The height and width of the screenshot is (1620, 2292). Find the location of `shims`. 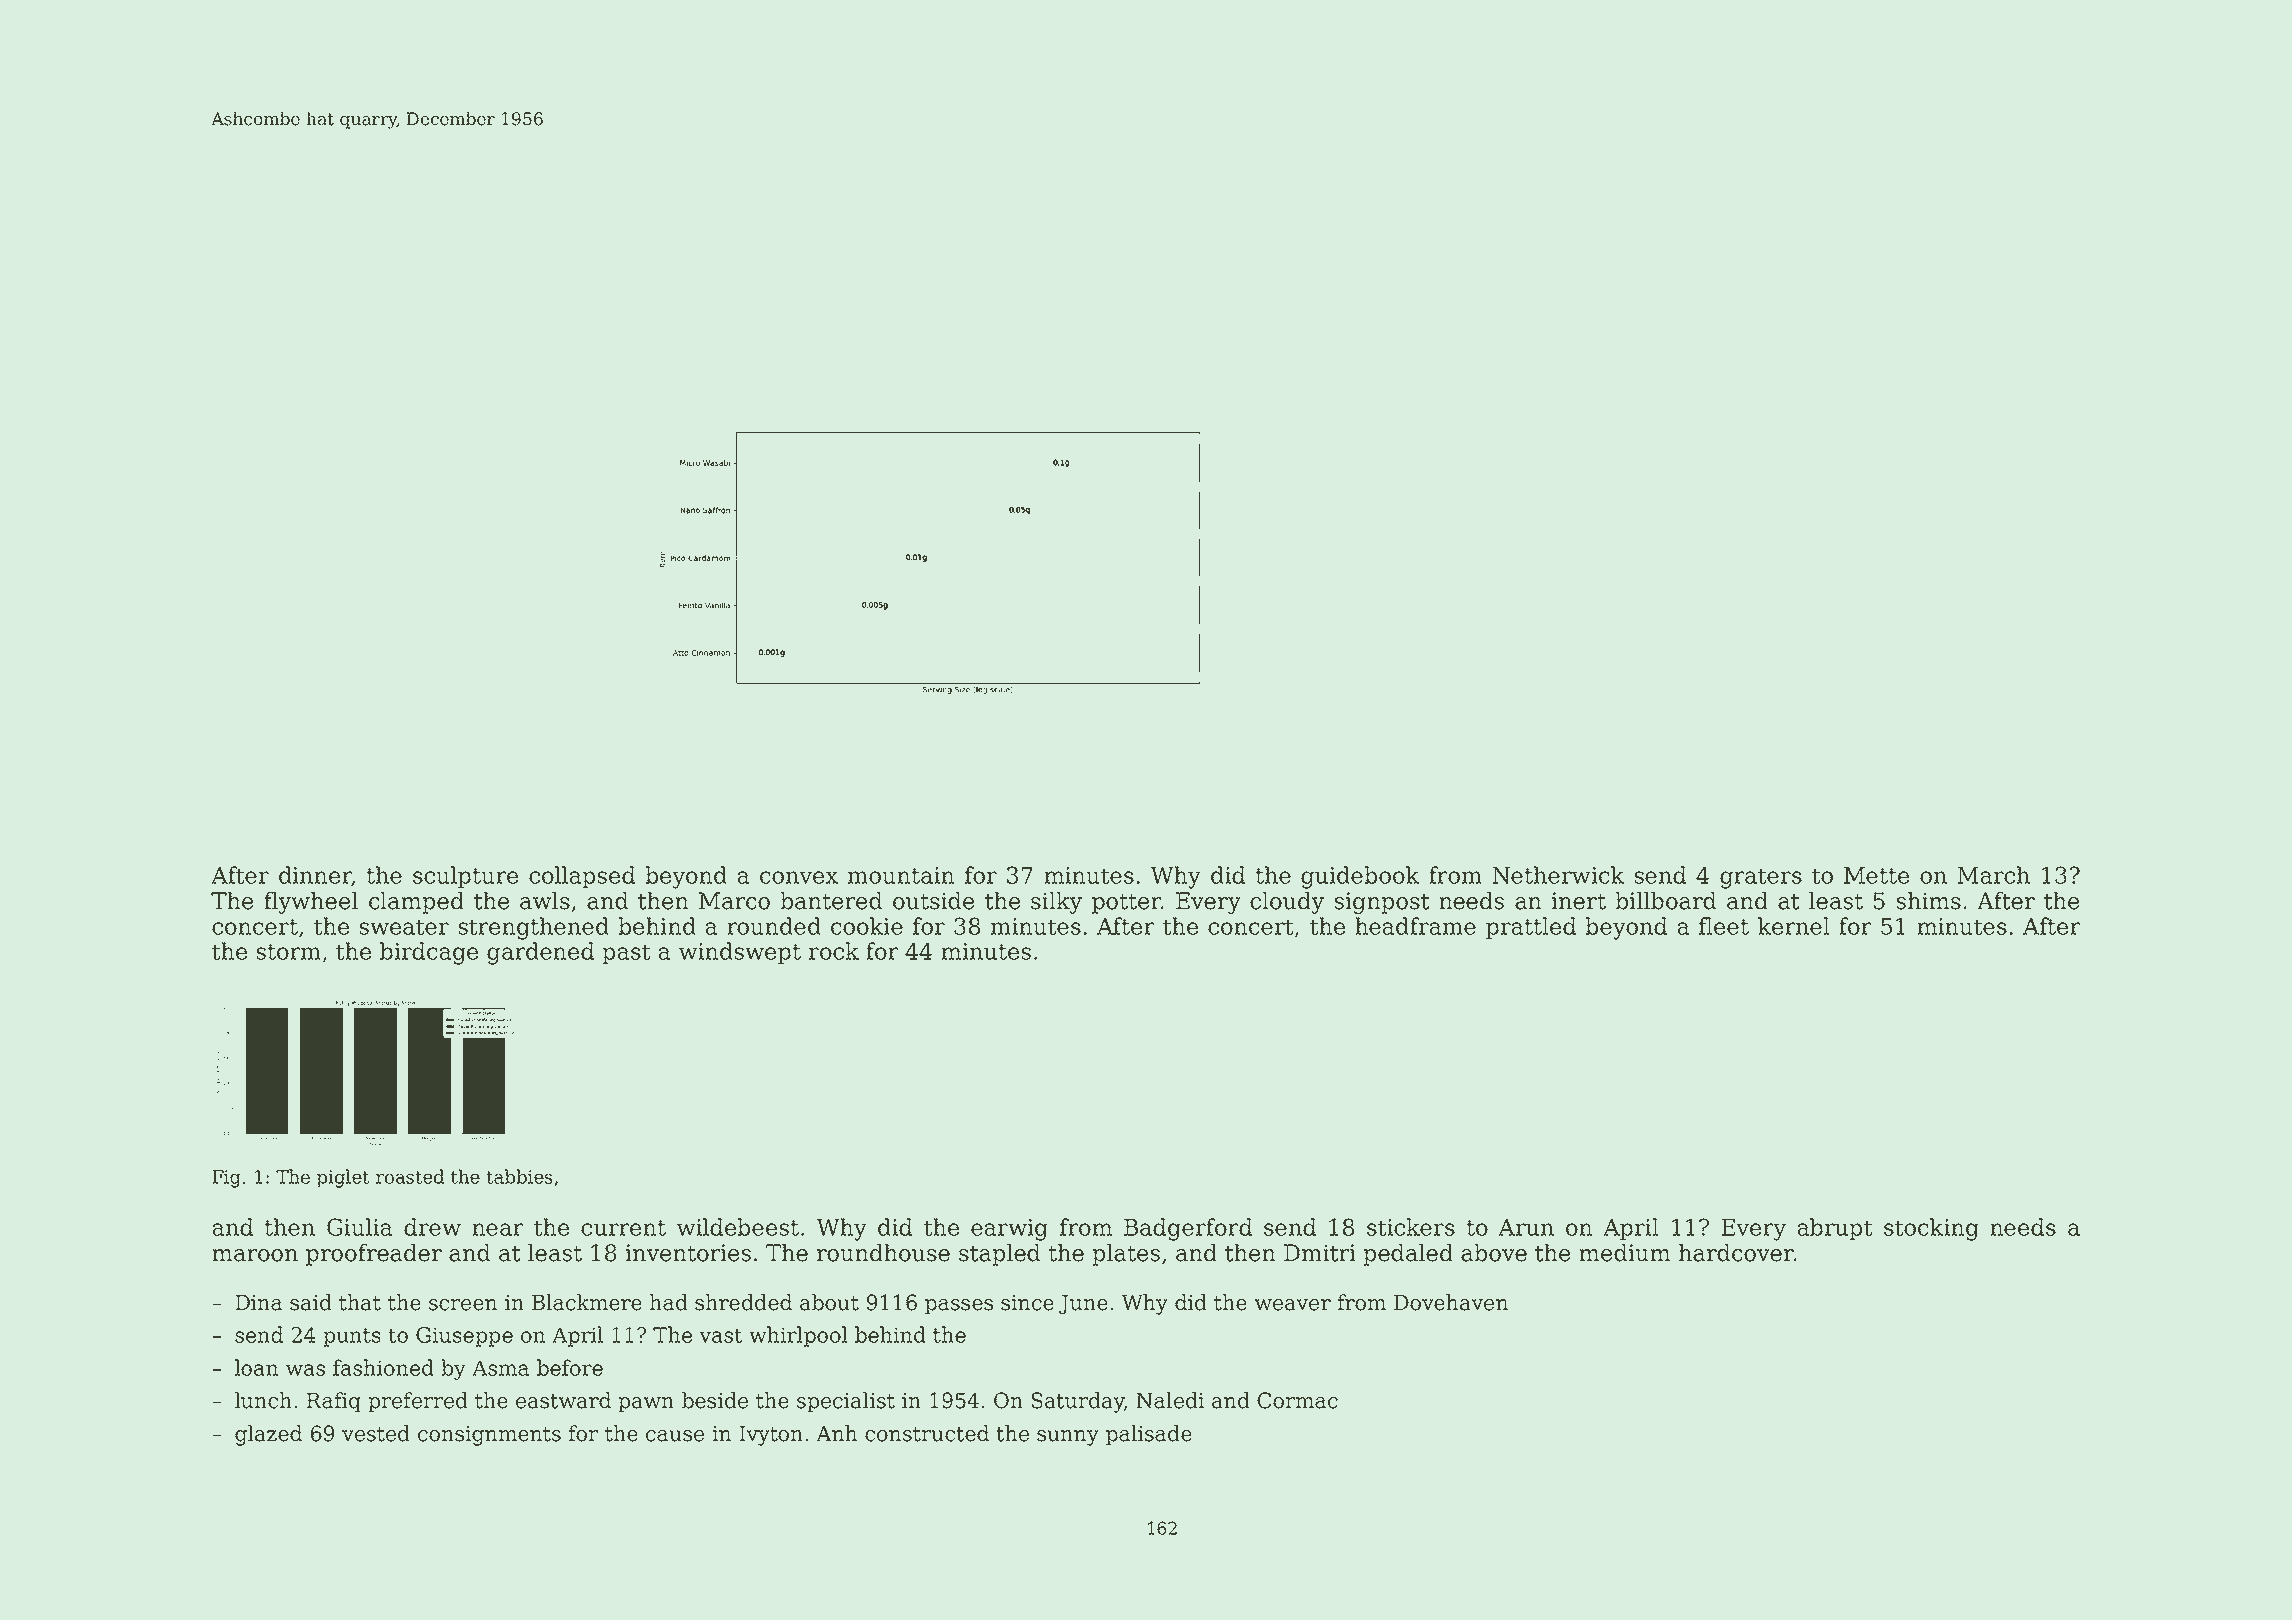

shims is located at coordinates (1929, 901).
